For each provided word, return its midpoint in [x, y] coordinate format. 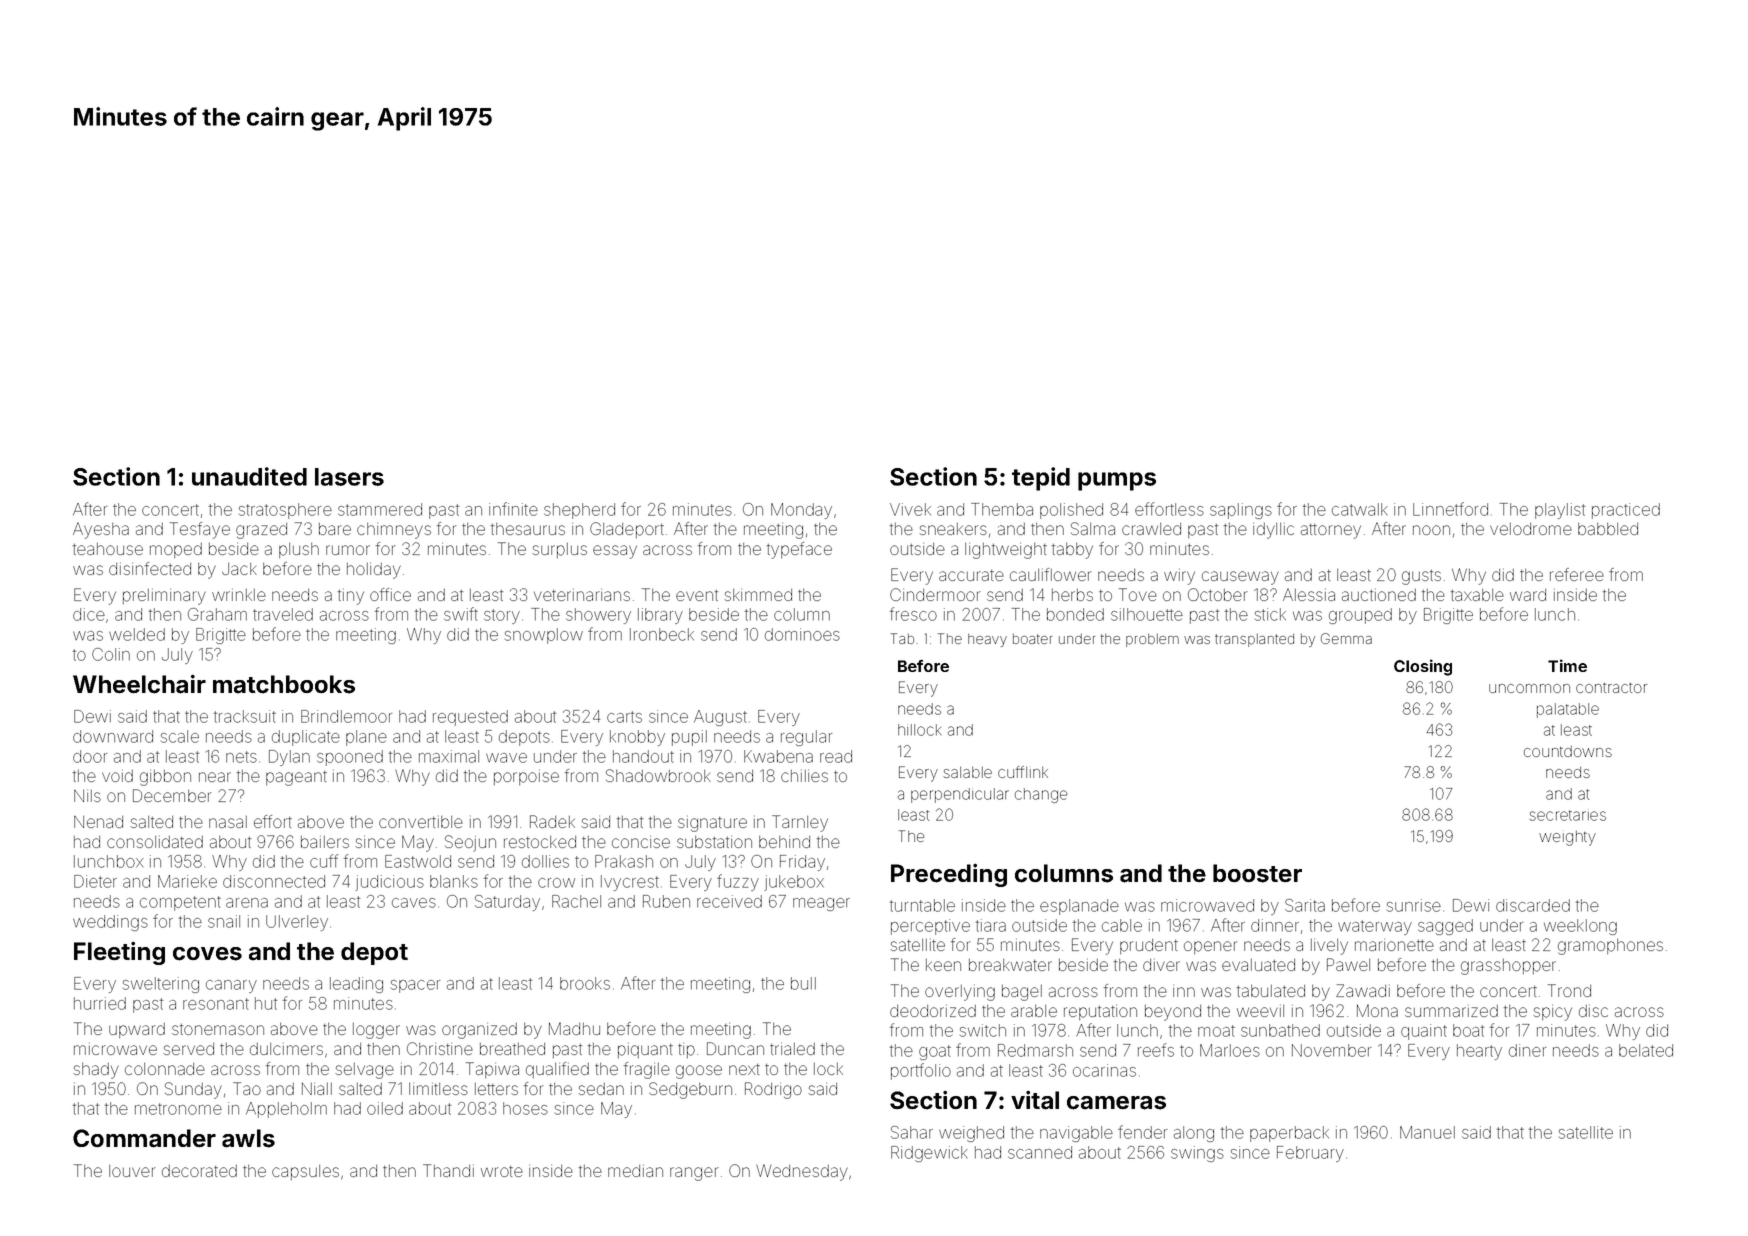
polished [1071, 511]
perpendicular [960, 795]
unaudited [249, 476]
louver [132, 1171]
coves [207, 954]
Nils [87, 795]
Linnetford [1450, 509]
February [1310, 1154]
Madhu [574, 1028]
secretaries [1568, 815]
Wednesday [802, 1172]
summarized [1451, 1010]
